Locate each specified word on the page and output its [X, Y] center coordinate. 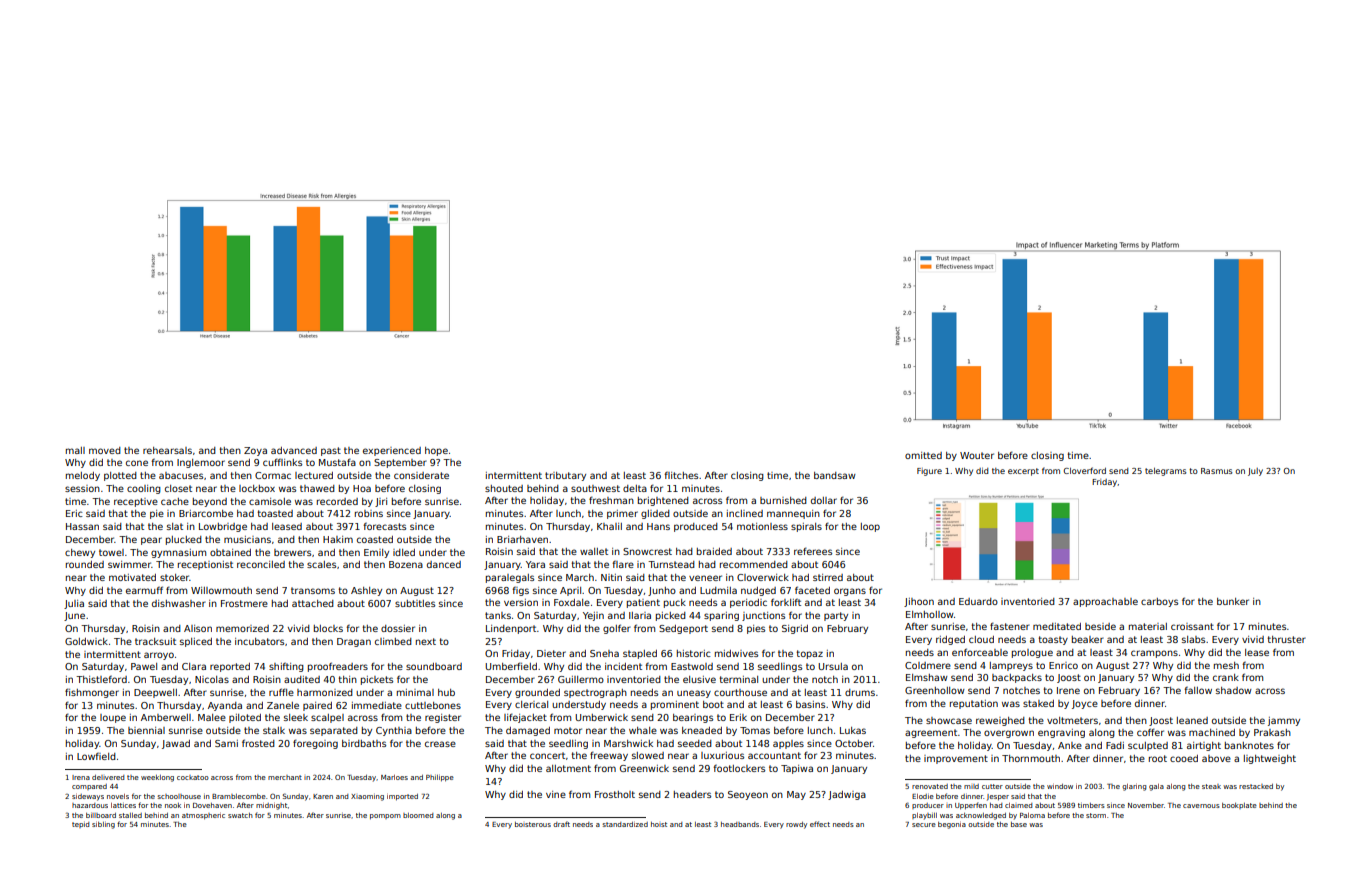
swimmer [129, 564]
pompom [385, 816]
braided [714, 551]
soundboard [434, 666]
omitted [923, 455]
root [1158, 758]
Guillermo [581, 679]
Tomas [755, 730]
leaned [1192, 720]
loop [870, 527]
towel [111, 552]
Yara [535, 564]
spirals [806, 527]
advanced [294, 450]
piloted [245, 718]
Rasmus [1216, 471]
